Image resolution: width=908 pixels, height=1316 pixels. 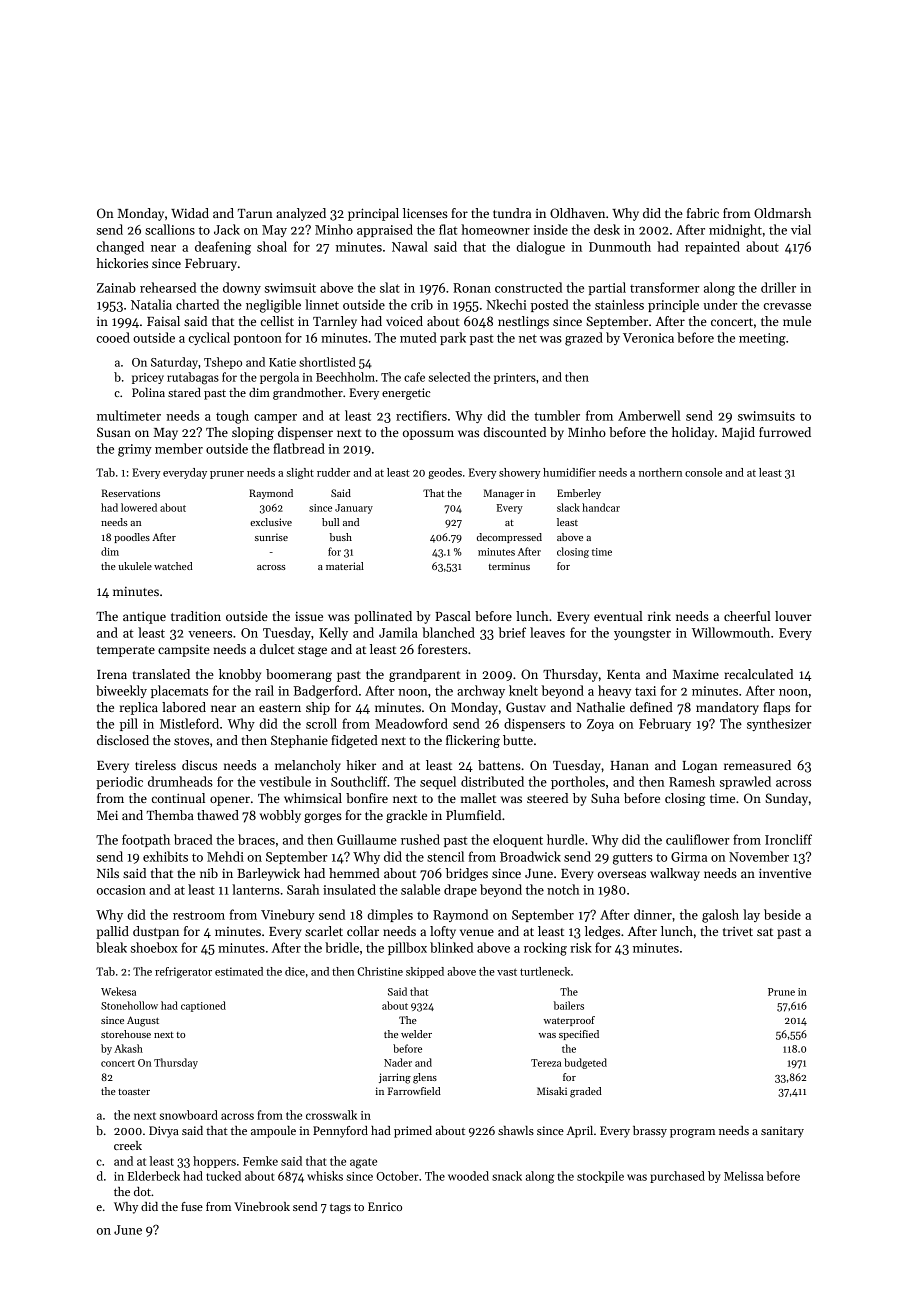 I want to click on pontoon, so click(x=258, y=339).
